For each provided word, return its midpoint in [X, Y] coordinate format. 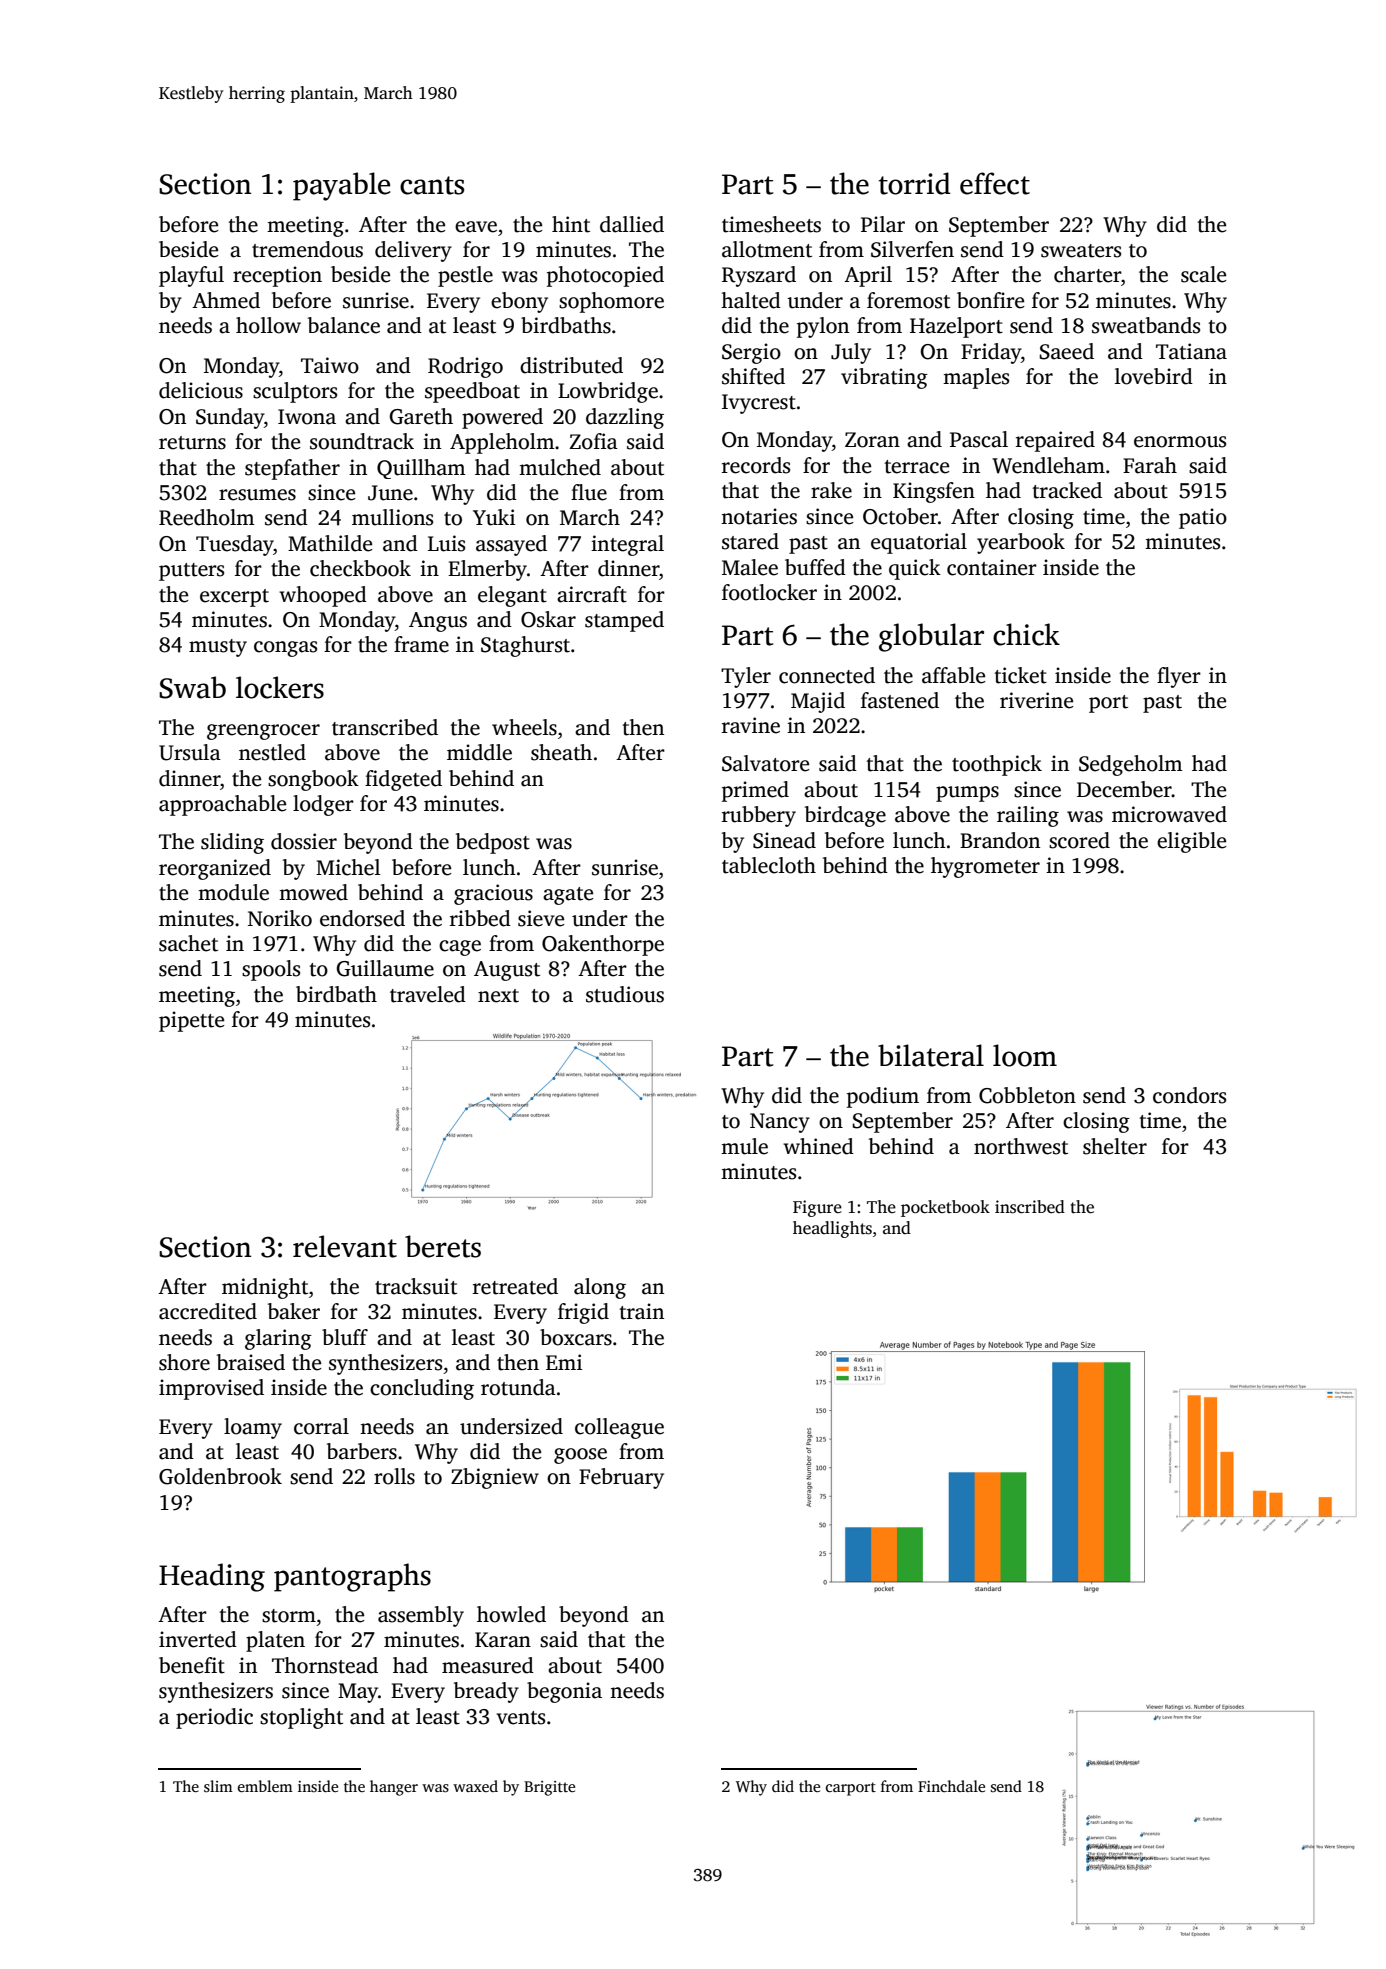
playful [191, 276]
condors [1189, 1095]
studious [625, 994]
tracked [1067, 490]
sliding [232, 843]
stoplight [301, 1718]
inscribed [1030, 1207]
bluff [345, 1337]
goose [580, 1456]
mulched [560, 467]
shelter [1115, 1146]
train [641, 1311]
